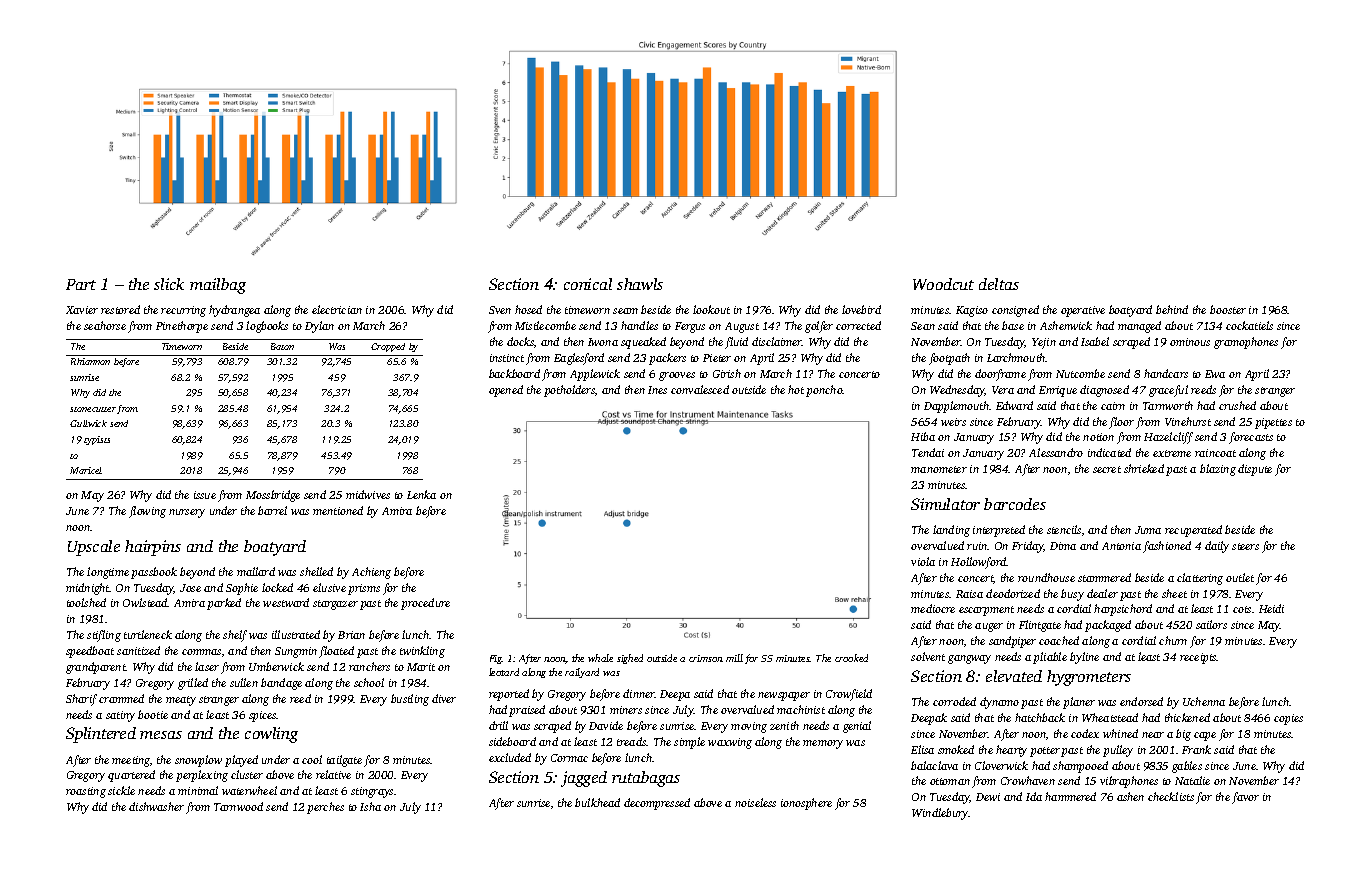 The height and width of the screenshot is (887, 1372). Describe the element at coordinates (527, 711) in the screenshot. I see `praised` at that location.
